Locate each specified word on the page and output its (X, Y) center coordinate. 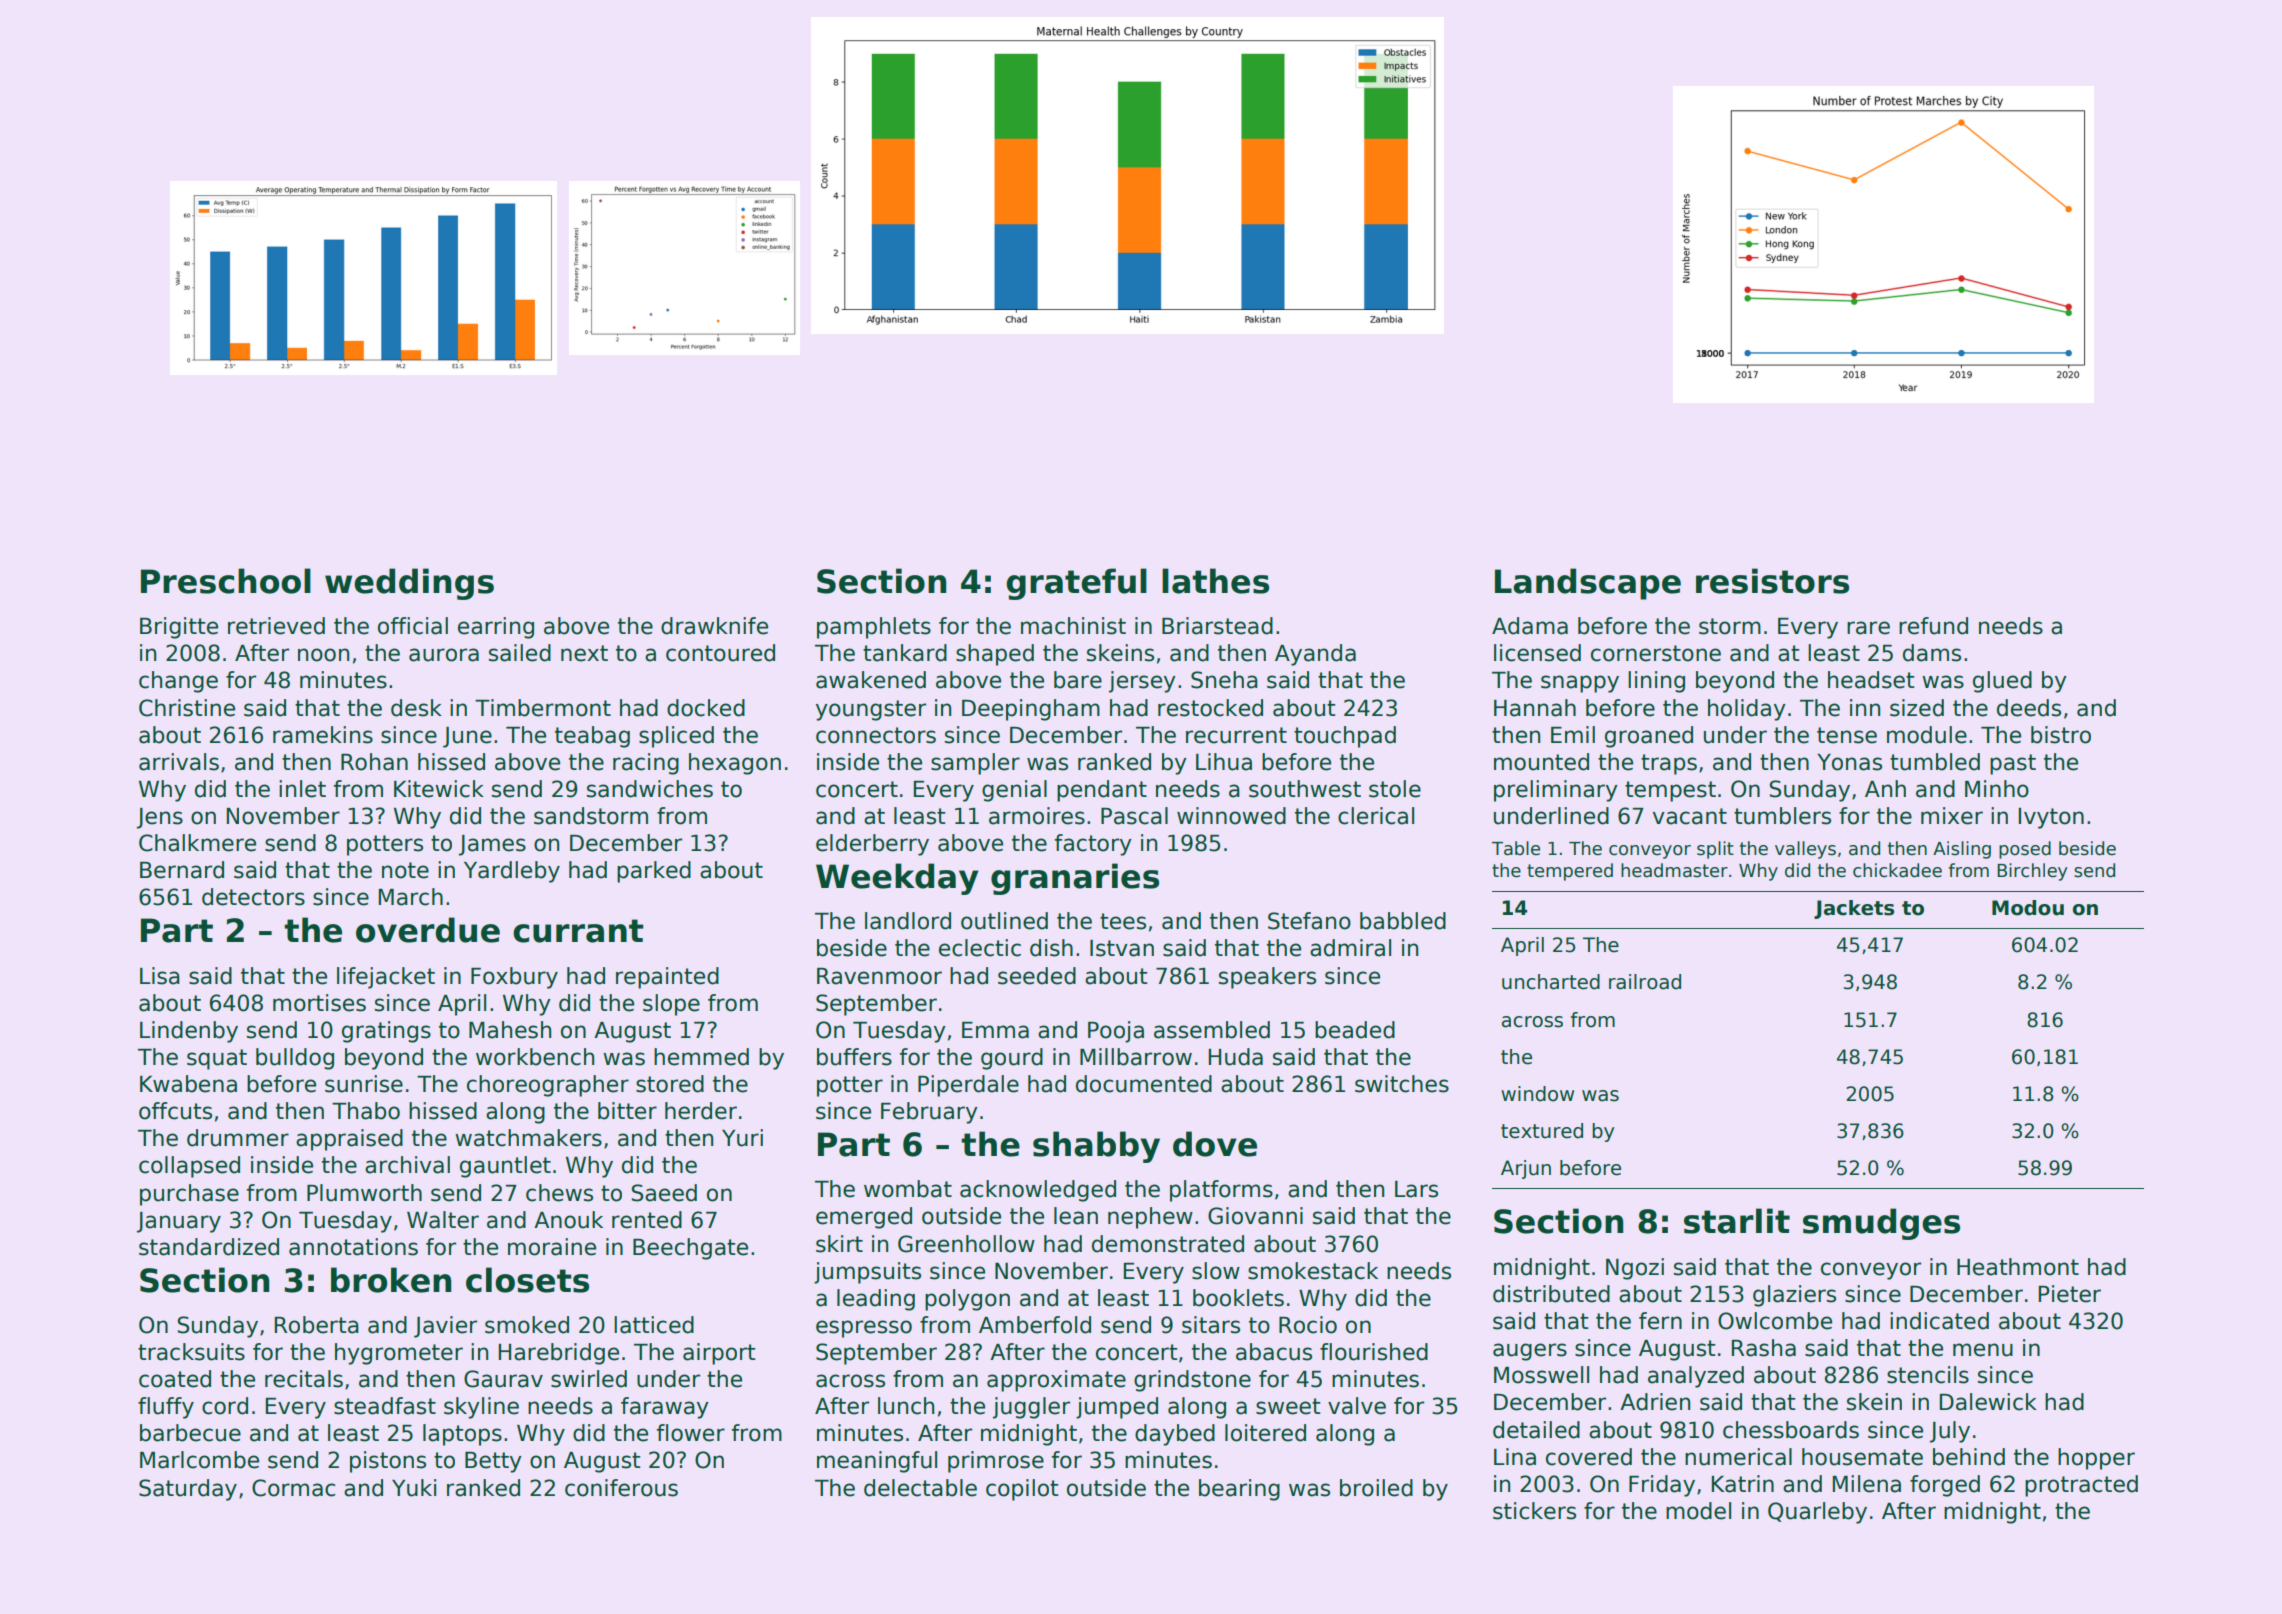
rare (1868, 628)
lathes (1215, 581)
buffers (854, 1057)
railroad (1645, 982)
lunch (906, 1406)
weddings (409, 584)
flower (691, 1433)
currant (578, 931)
